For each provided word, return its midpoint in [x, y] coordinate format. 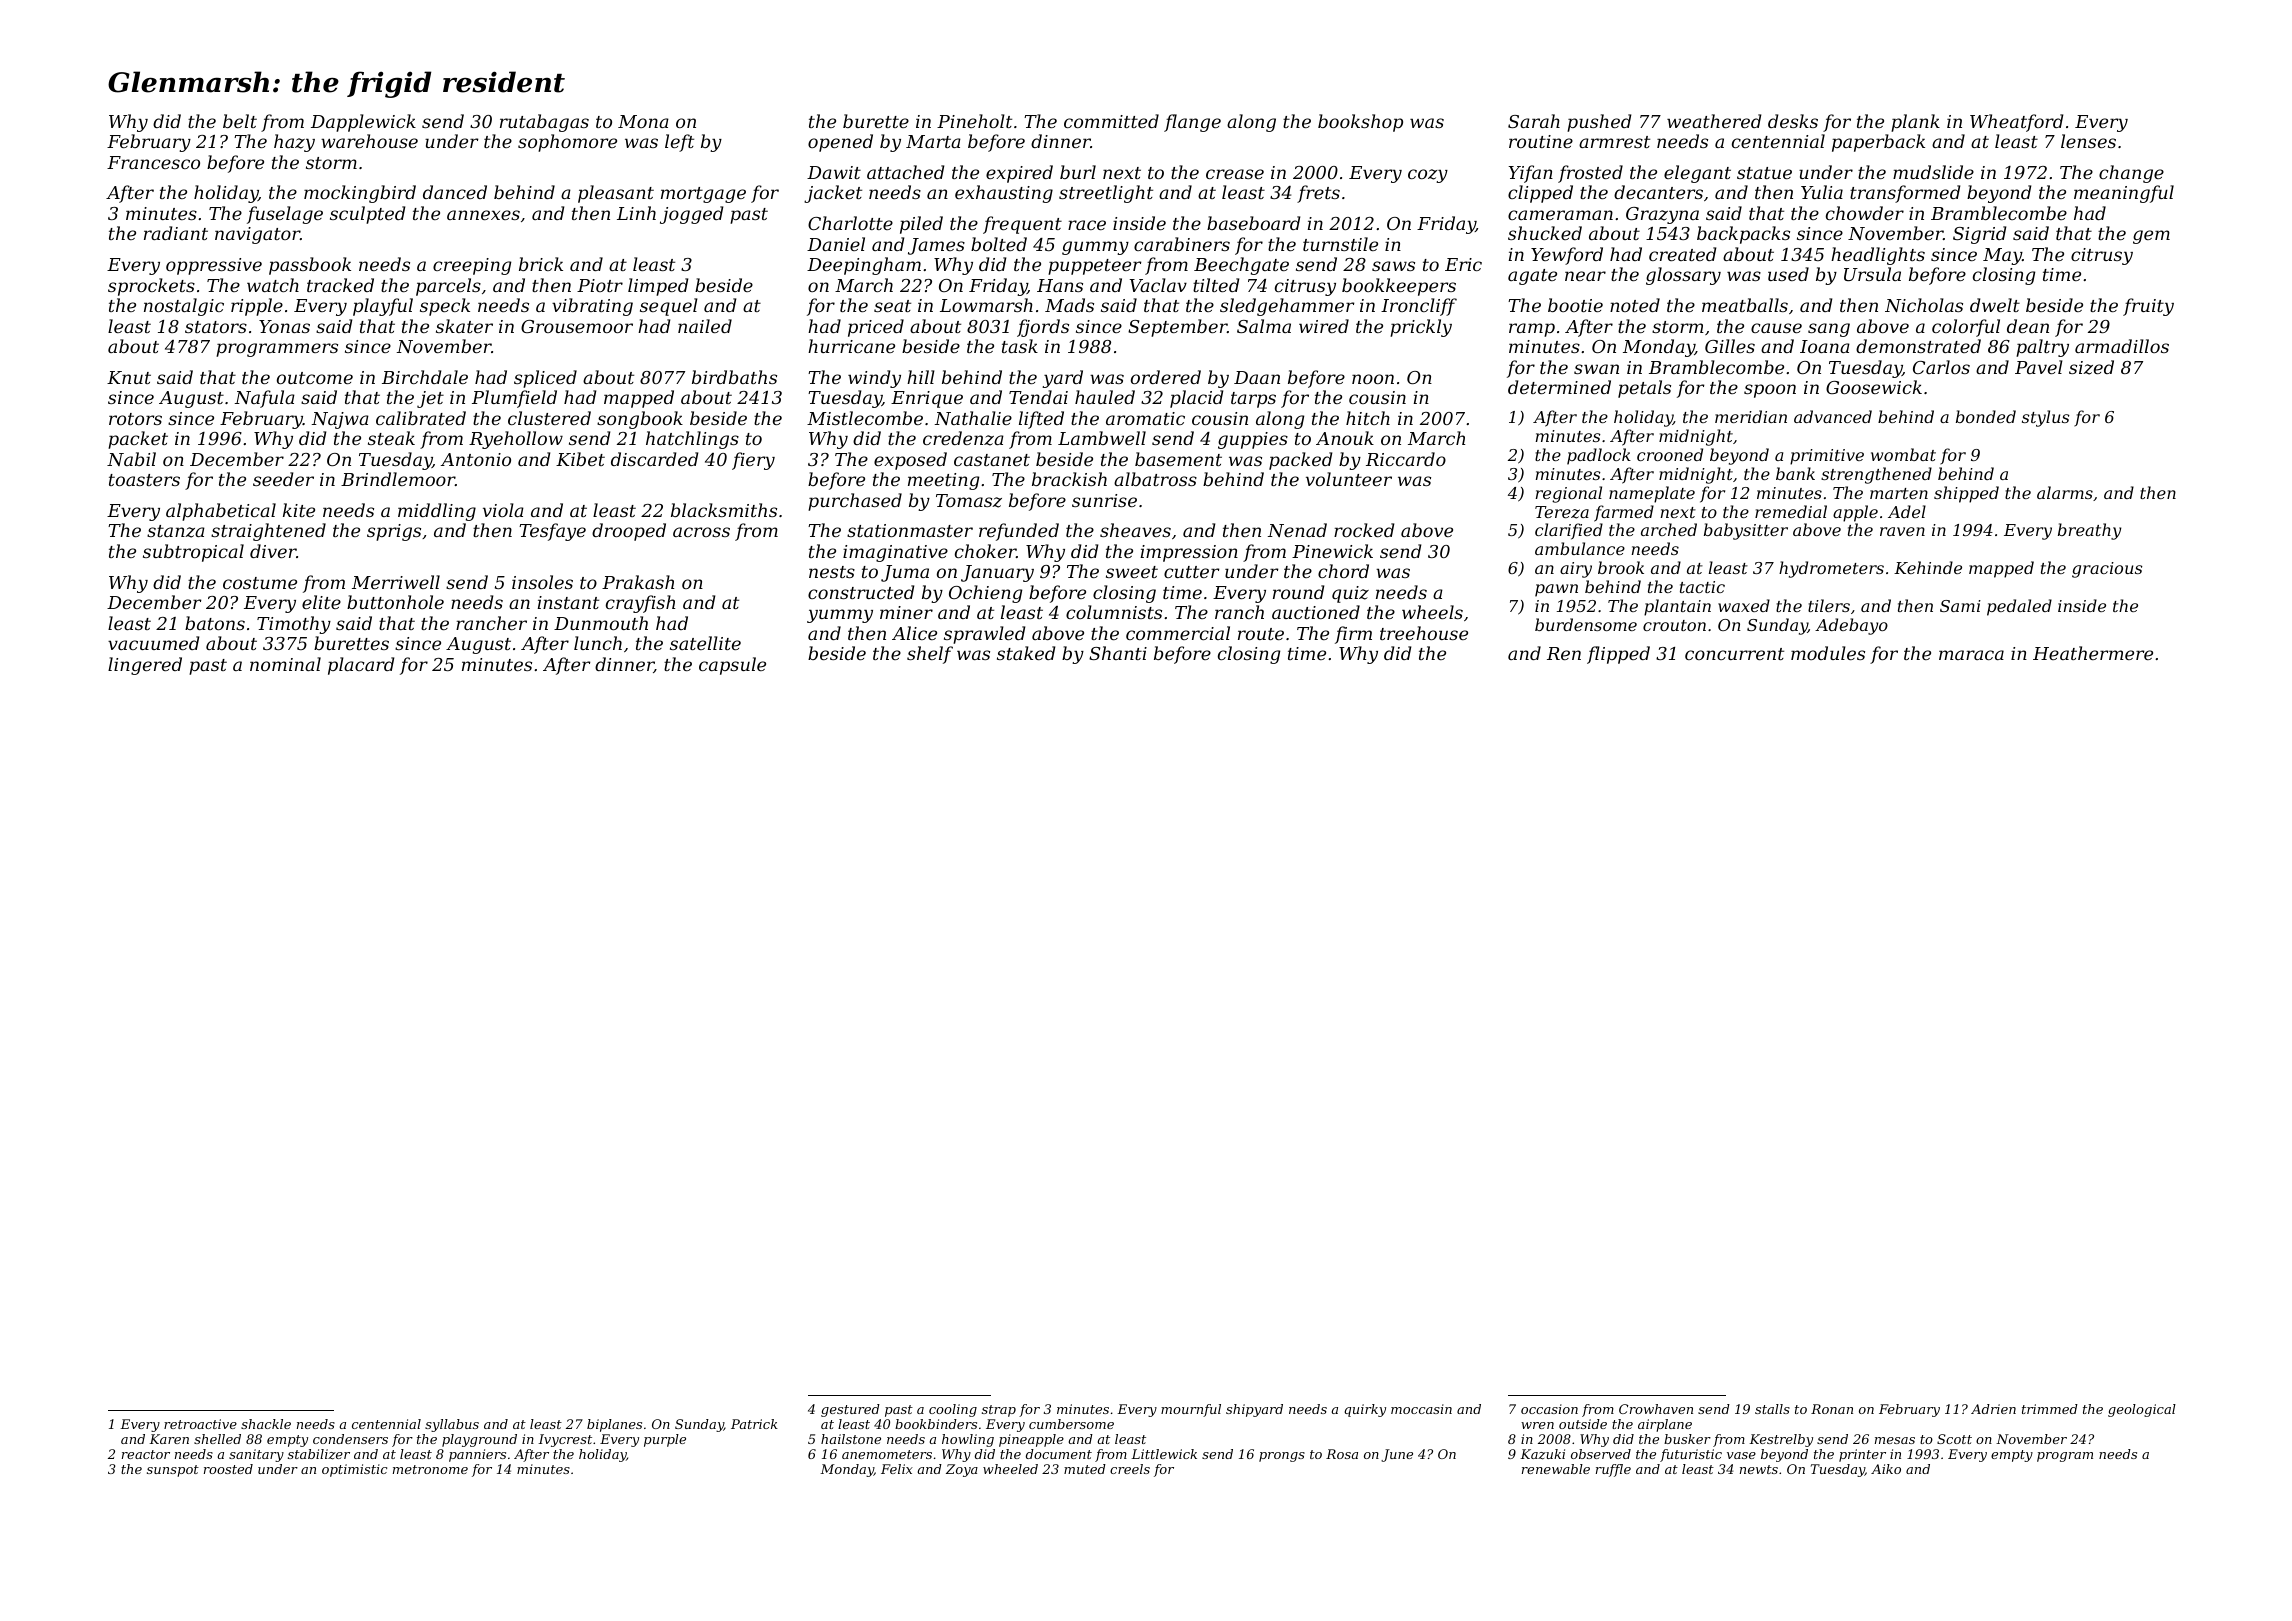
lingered [145, 666]
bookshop [1360, 123]
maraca [1971, 655]
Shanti [1118, 653]
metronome [430, 1469]
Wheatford [2016, 123]
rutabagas [544, 123]
